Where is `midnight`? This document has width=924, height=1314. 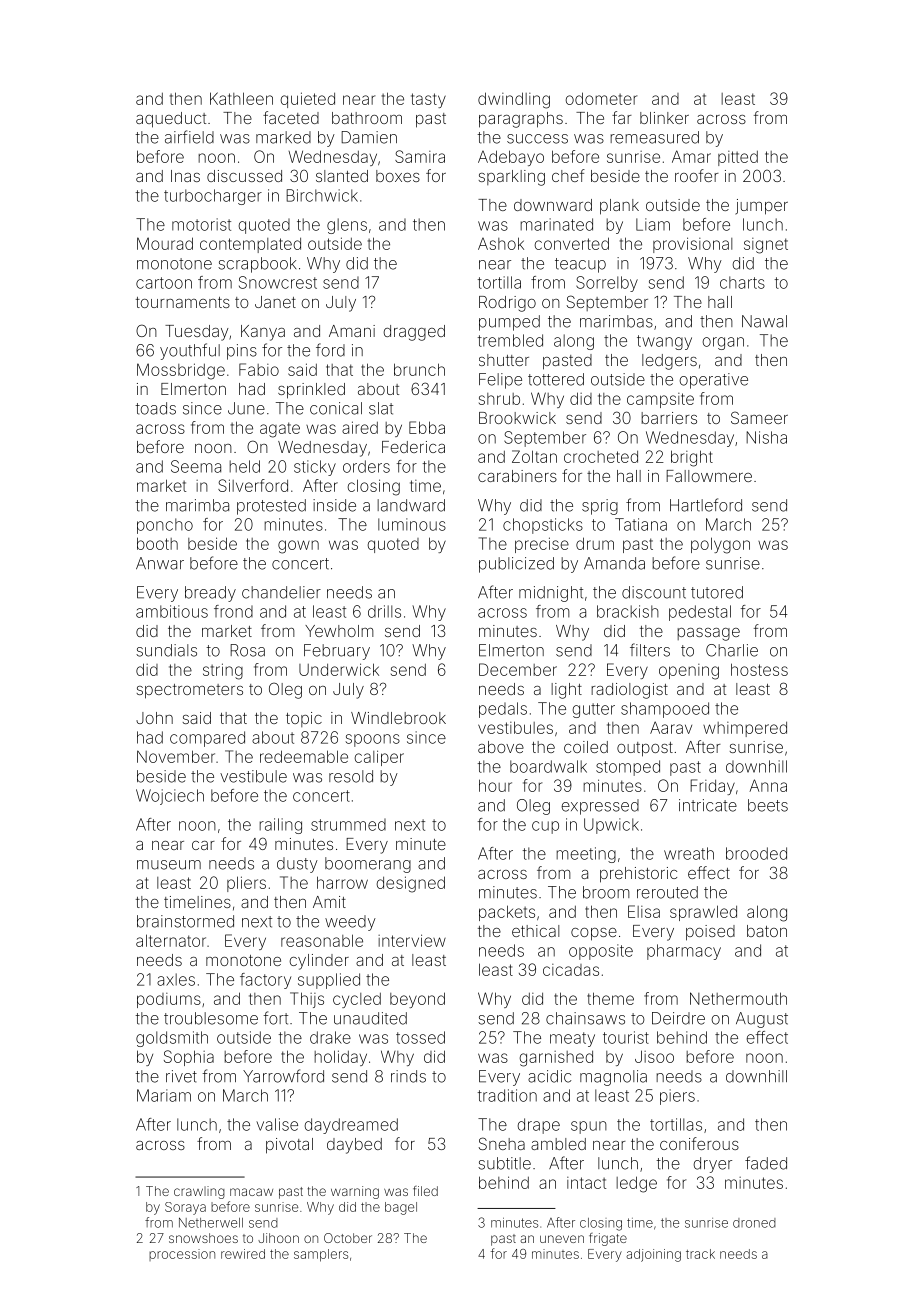
midnight is located at coordinates (551, 594).
